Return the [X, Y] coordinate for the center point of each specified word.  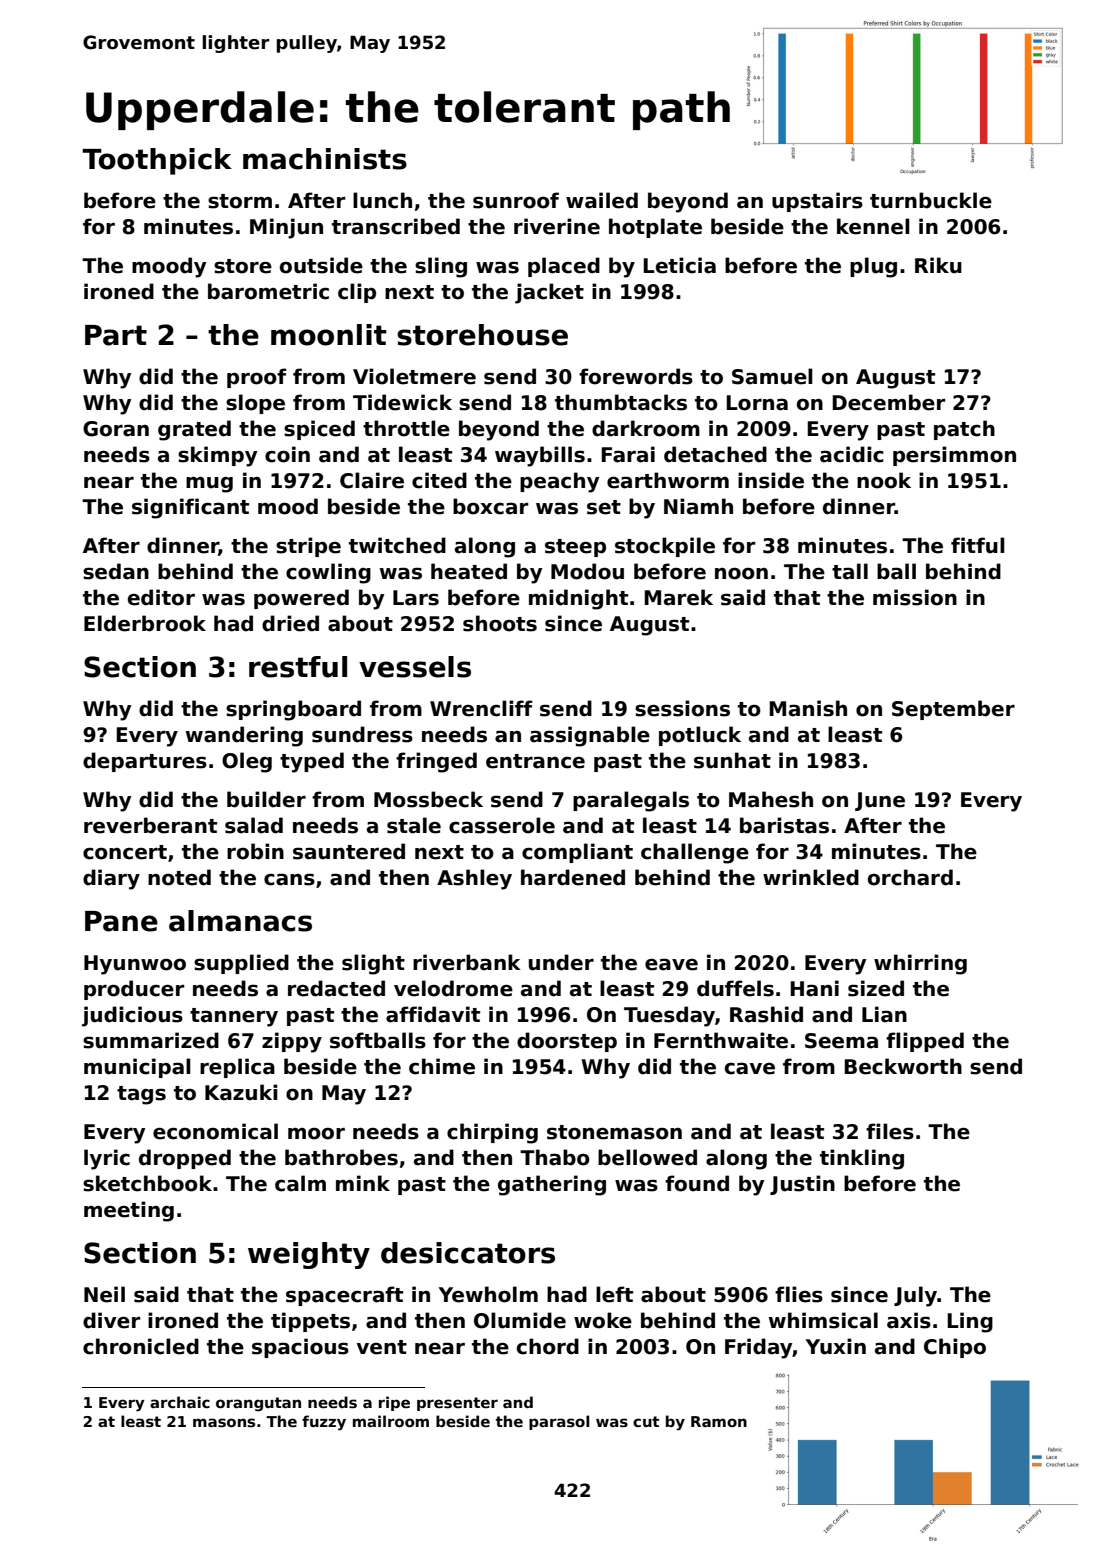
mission [915, 597]
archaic [180, 1402]
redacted [336, 988]
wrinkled [811, 877]
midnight [578, 599]
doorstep [567, 1042]
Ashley [474, 879]
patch [964, 430]
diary [111, 879]
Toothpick [157, 161]
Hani [814, 988]
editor [161, 597]
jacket [549, 293]
